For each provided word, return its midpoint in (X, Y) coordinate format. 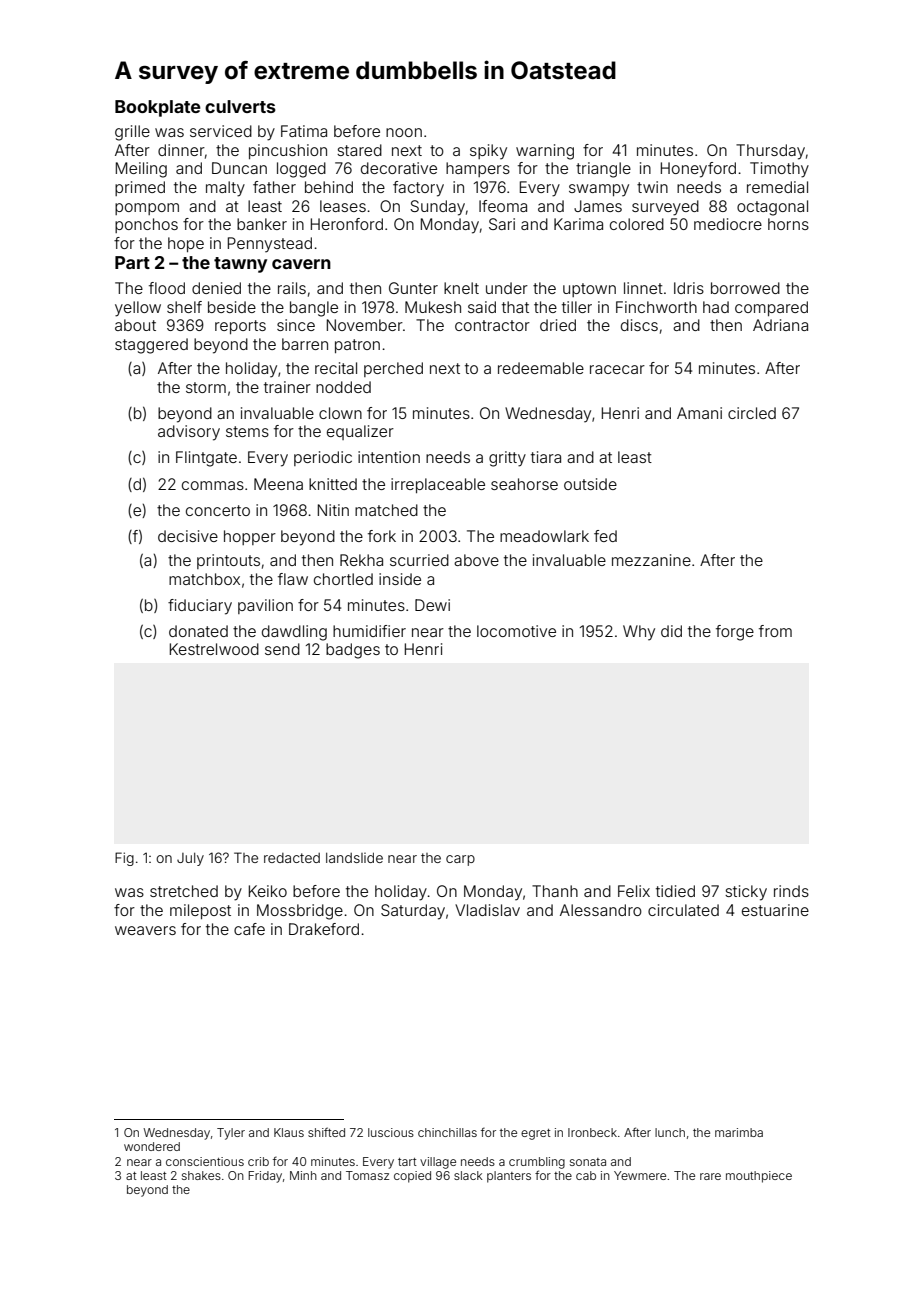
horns (788, 224)
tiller (577, 307)
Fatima (304, 131)
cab (586, 1175)
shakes (201, 1175)
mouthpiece (759, 1177)
